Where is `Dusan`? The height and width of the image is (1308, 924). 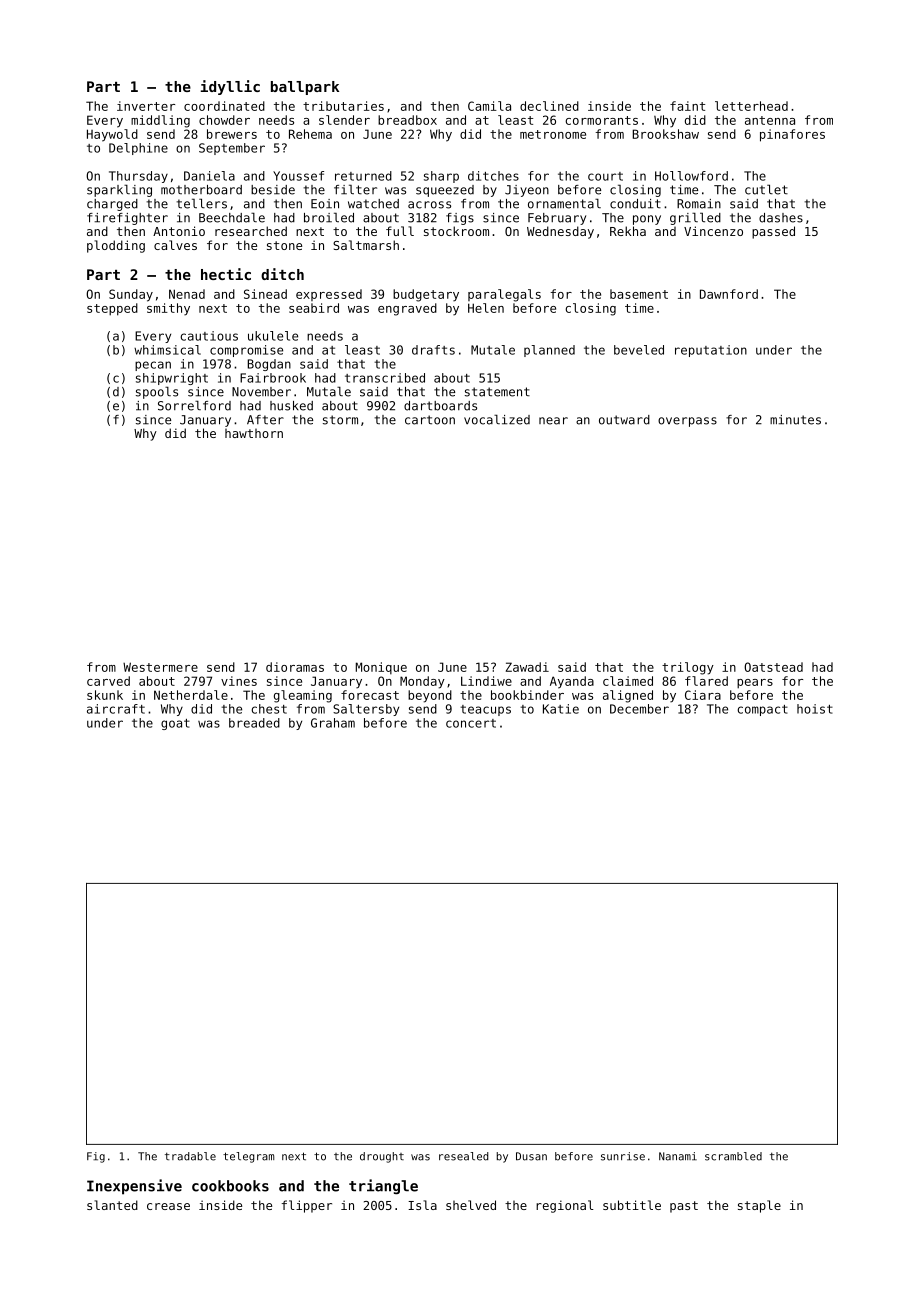 Dusan is located at coordinates (531, 1156).
